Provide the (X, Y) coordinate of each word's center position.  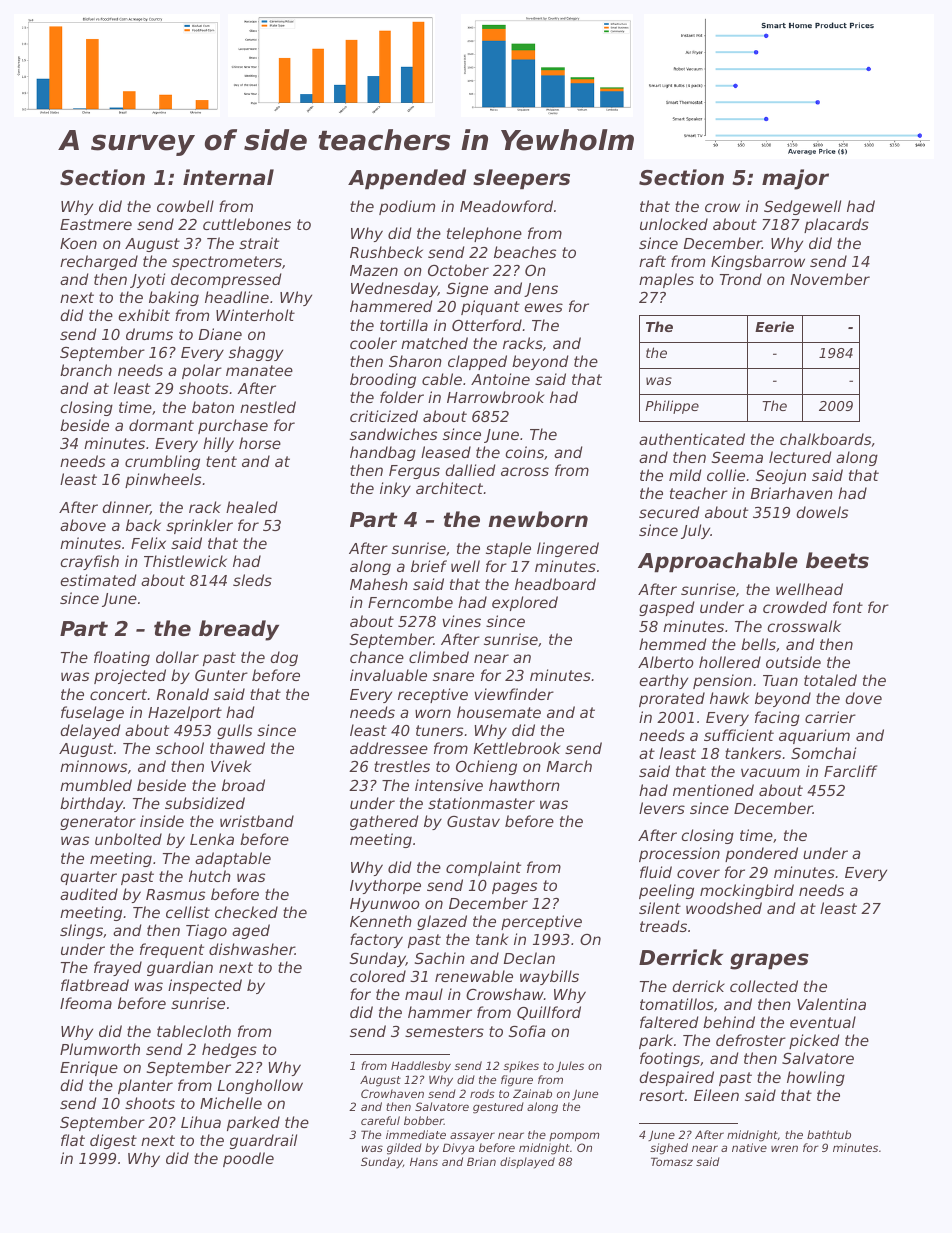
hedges (229, 1050)
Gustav (473, 821)
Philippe (672, 407)
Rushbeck (386, 252)
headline (237, 297)
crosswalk (804, 626)
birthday (92, 804)
